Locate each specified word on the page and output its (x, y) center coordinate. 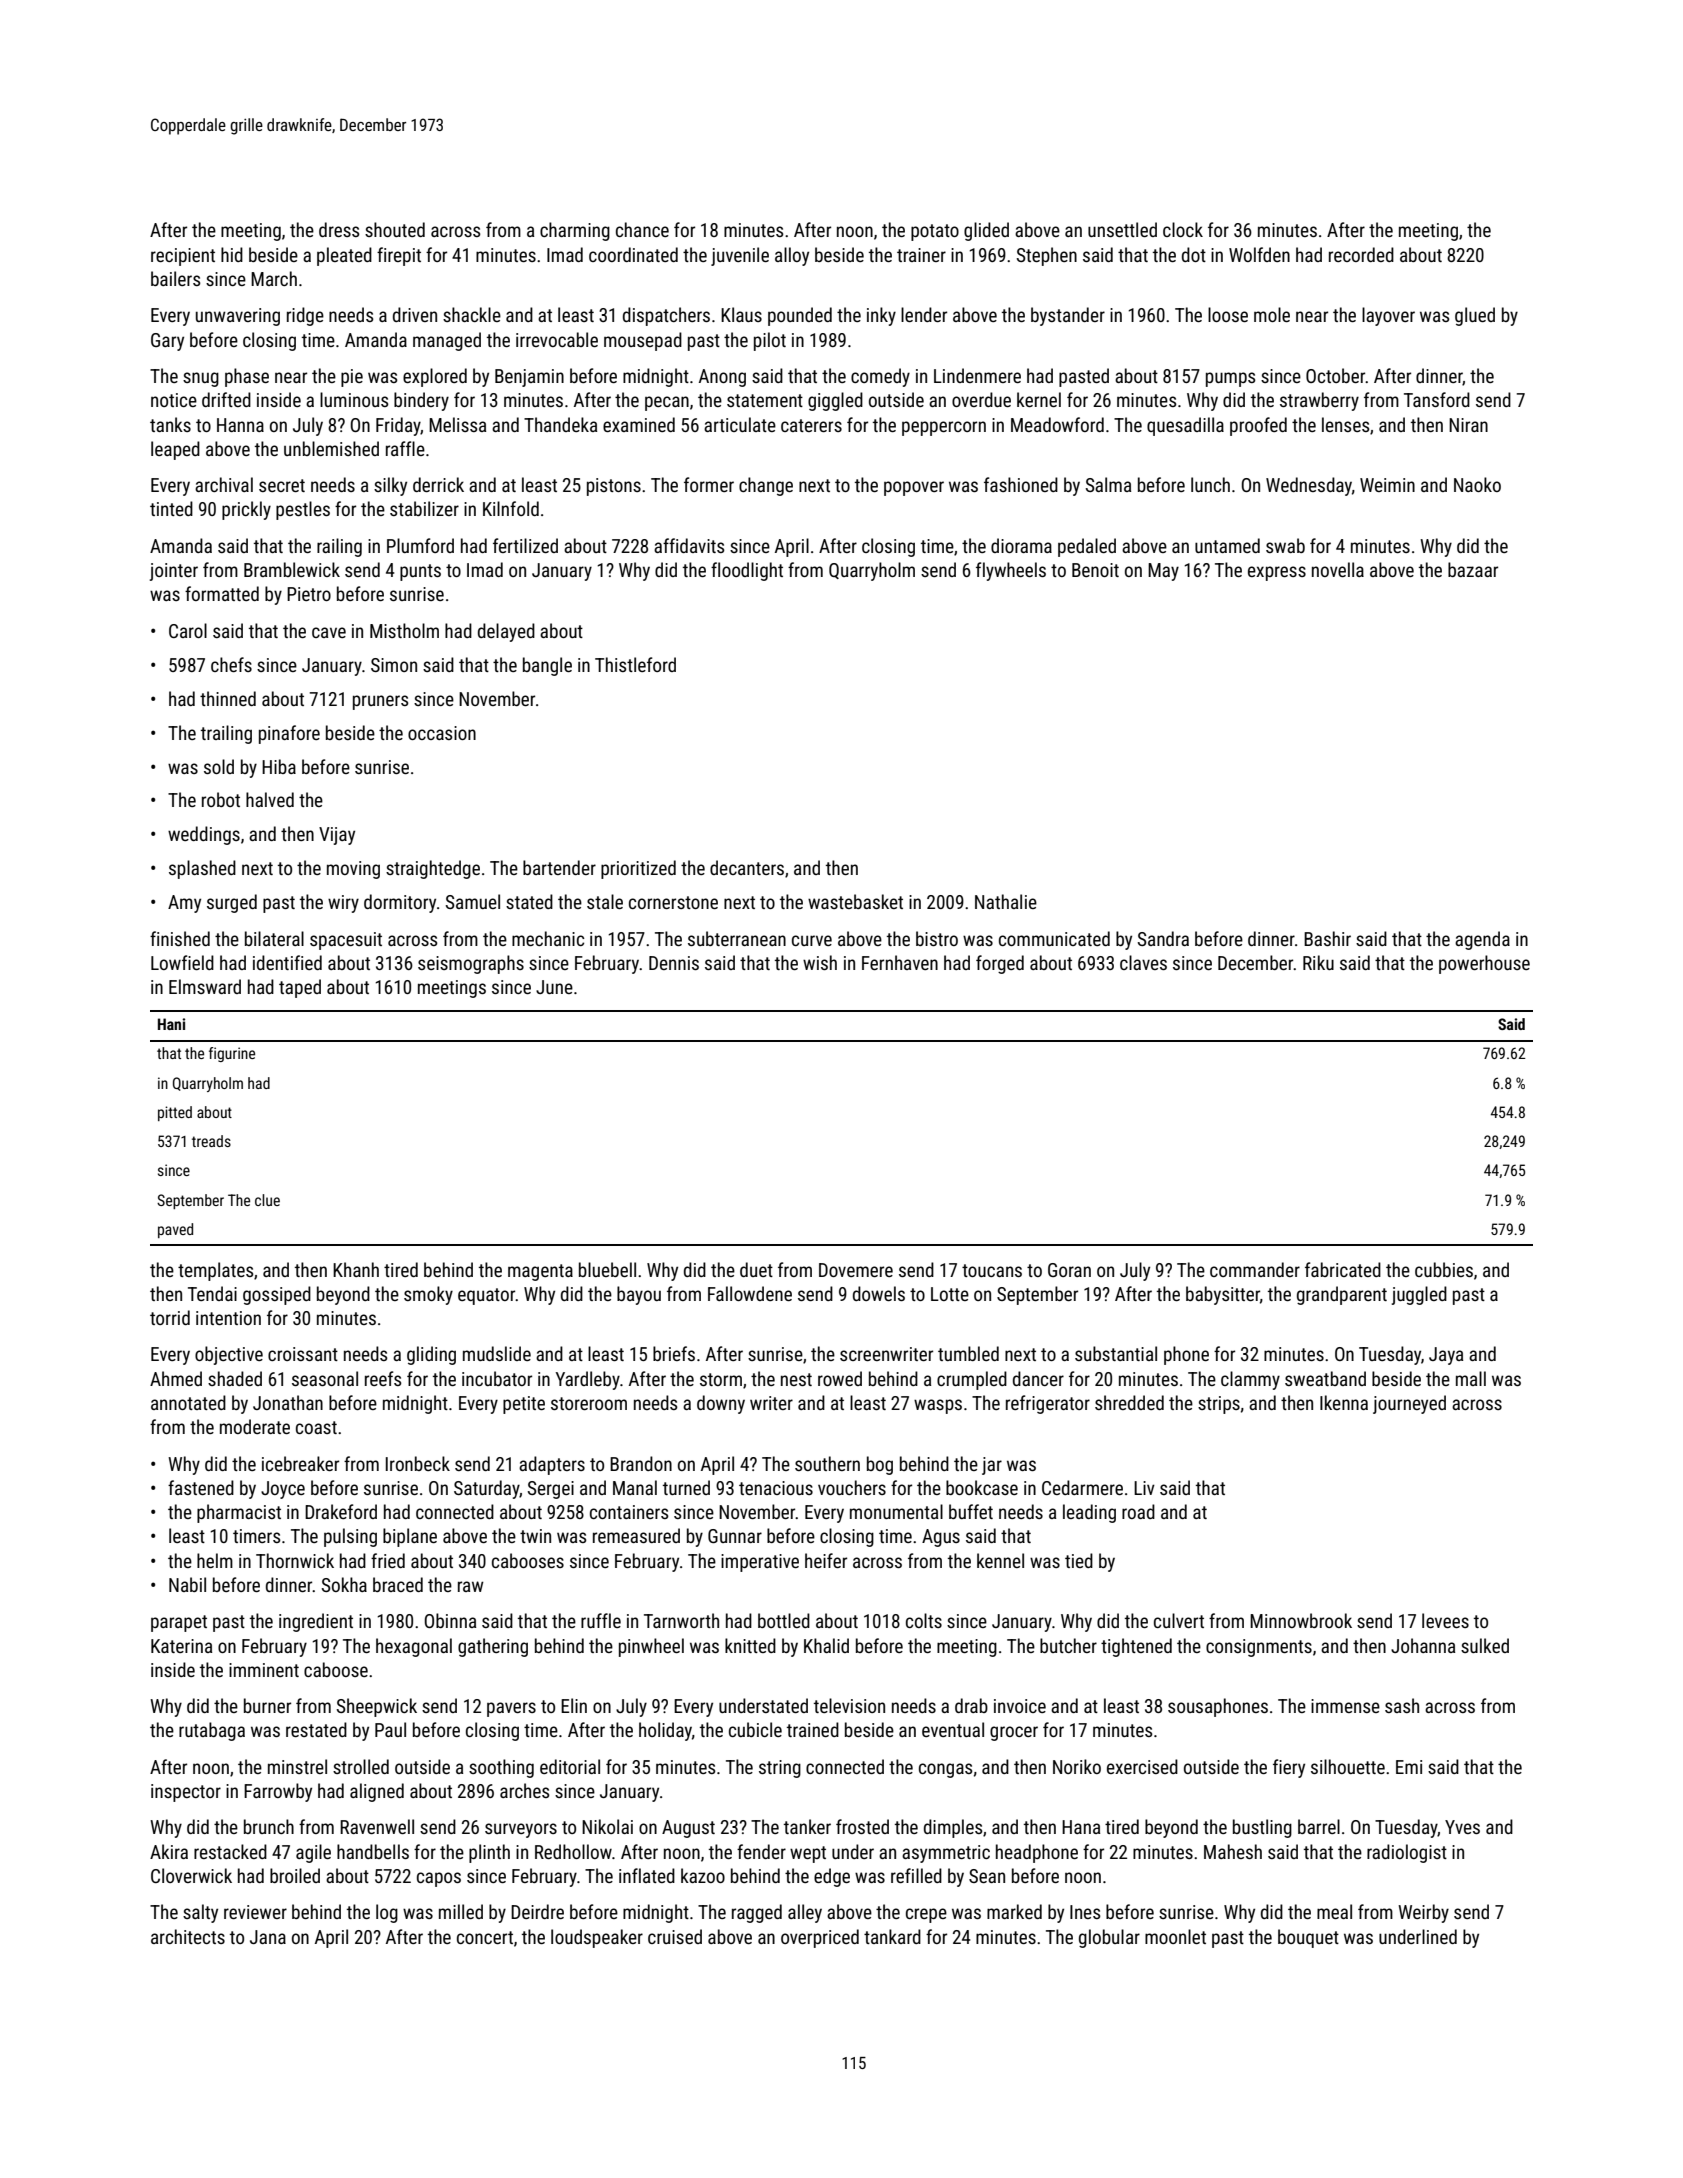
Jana (268, 1937)
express (1277, 573)
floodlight (747, 571)
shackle (472, 314)
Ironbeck (418, 1463)
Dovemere (856, 1270)
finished (180, 938)
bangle (547, 666)
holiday (665, 1731)
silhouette (1348, 1766)
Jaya (1446, 1356)
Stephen (1047, 256)
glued (1475, 316)
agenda (1482, 940)
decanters (747, 867)
